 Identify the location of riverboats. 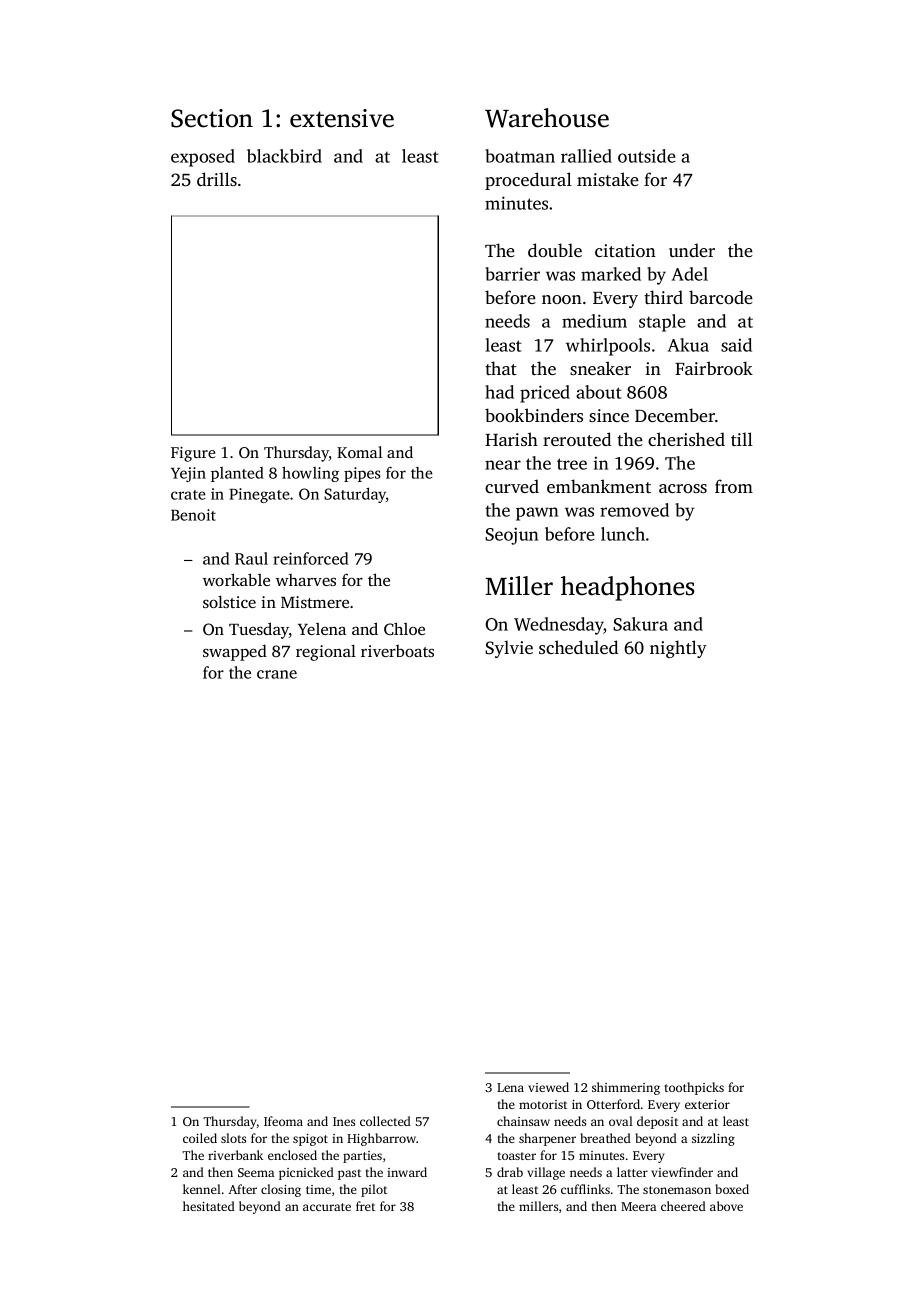
(397, 651).
